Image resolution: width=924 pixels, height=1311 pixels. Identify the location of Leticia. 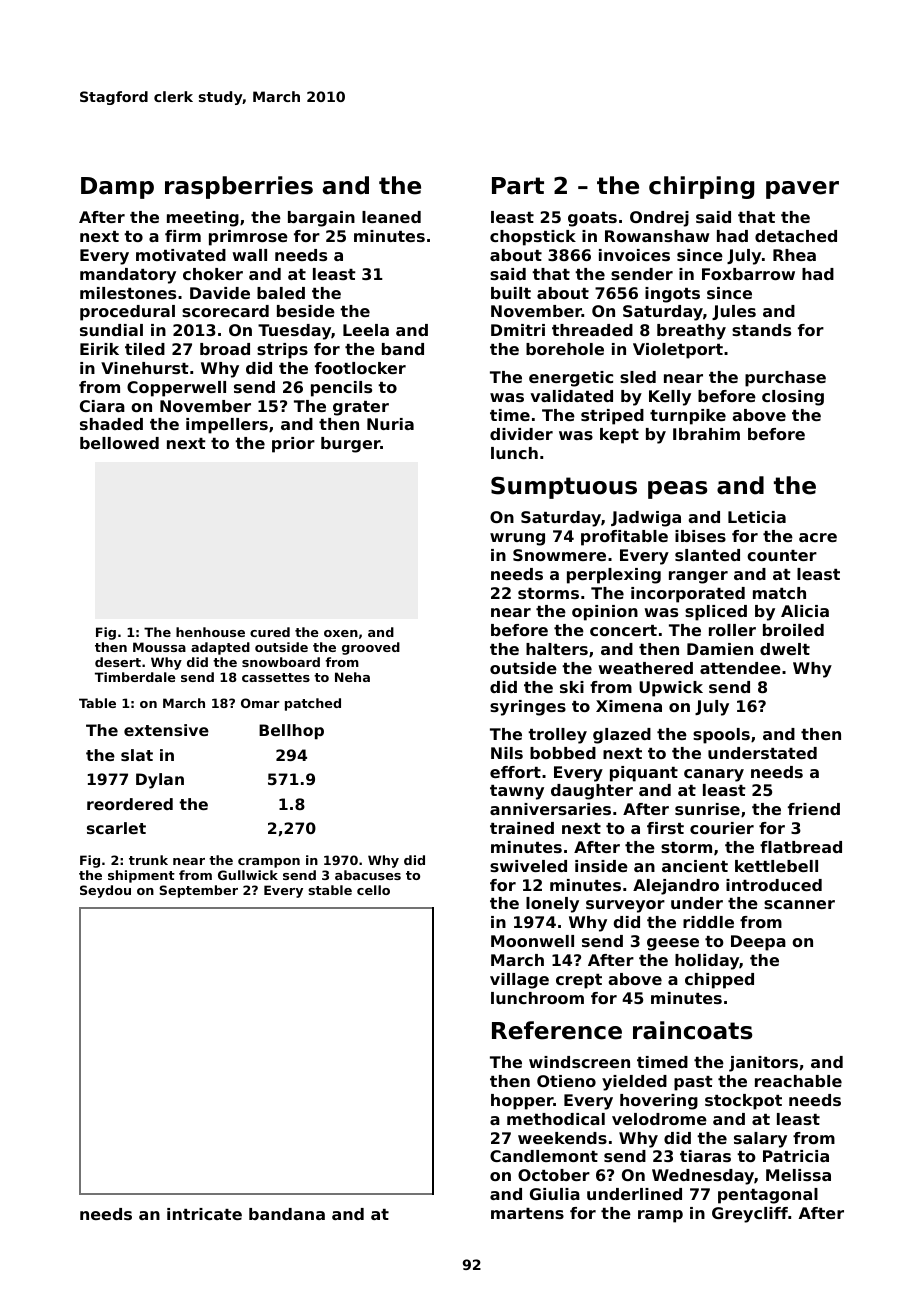
(757, 517).
